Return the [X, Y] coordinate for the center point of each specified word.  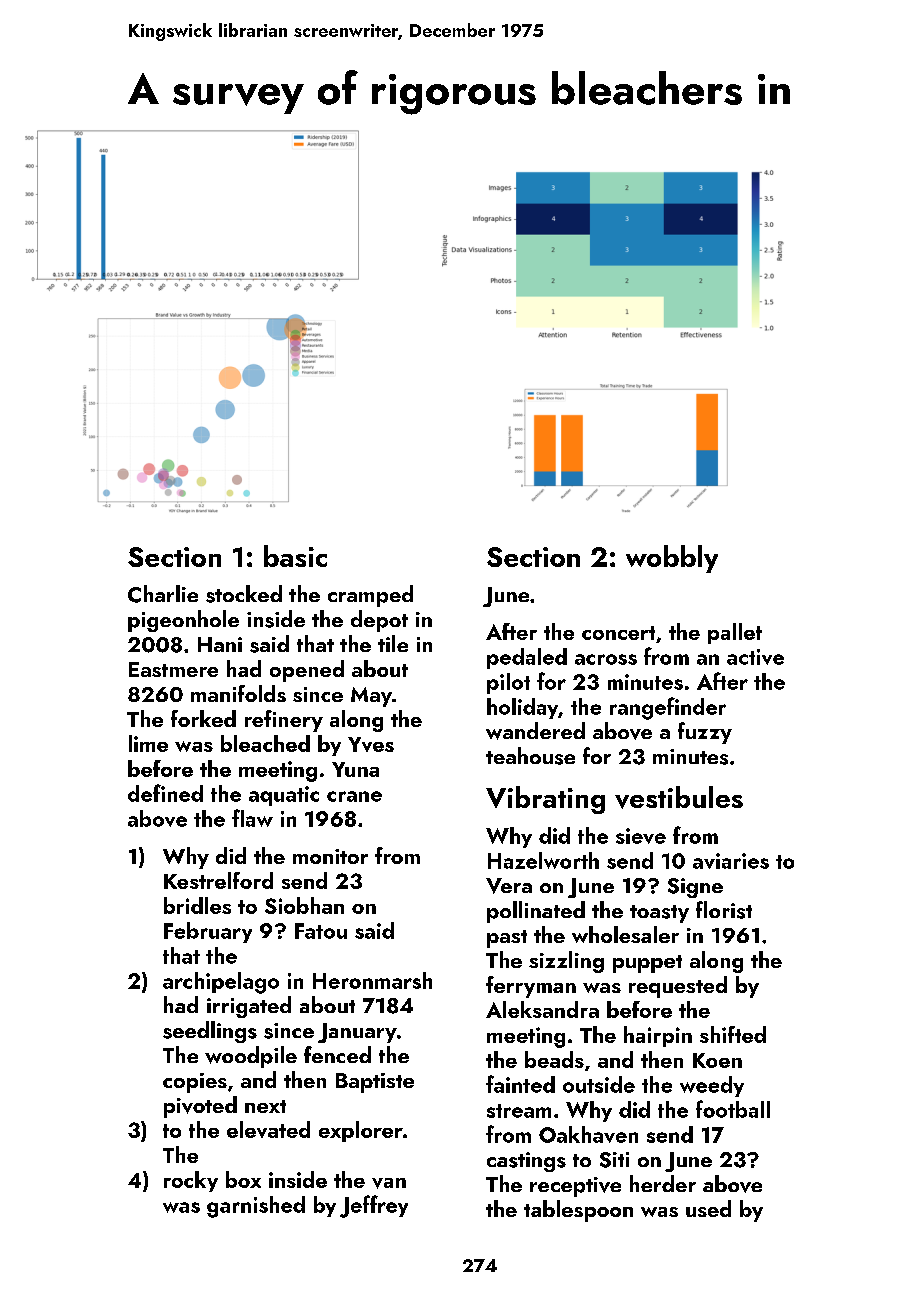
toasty [659, 914]
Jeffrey [374, 1206]
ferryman [531, 987]
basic [295, 556]
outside [599, 1084]
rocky [191, 1181]
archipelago [221, 983]
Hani [220, 644]
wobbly [672, 559]
